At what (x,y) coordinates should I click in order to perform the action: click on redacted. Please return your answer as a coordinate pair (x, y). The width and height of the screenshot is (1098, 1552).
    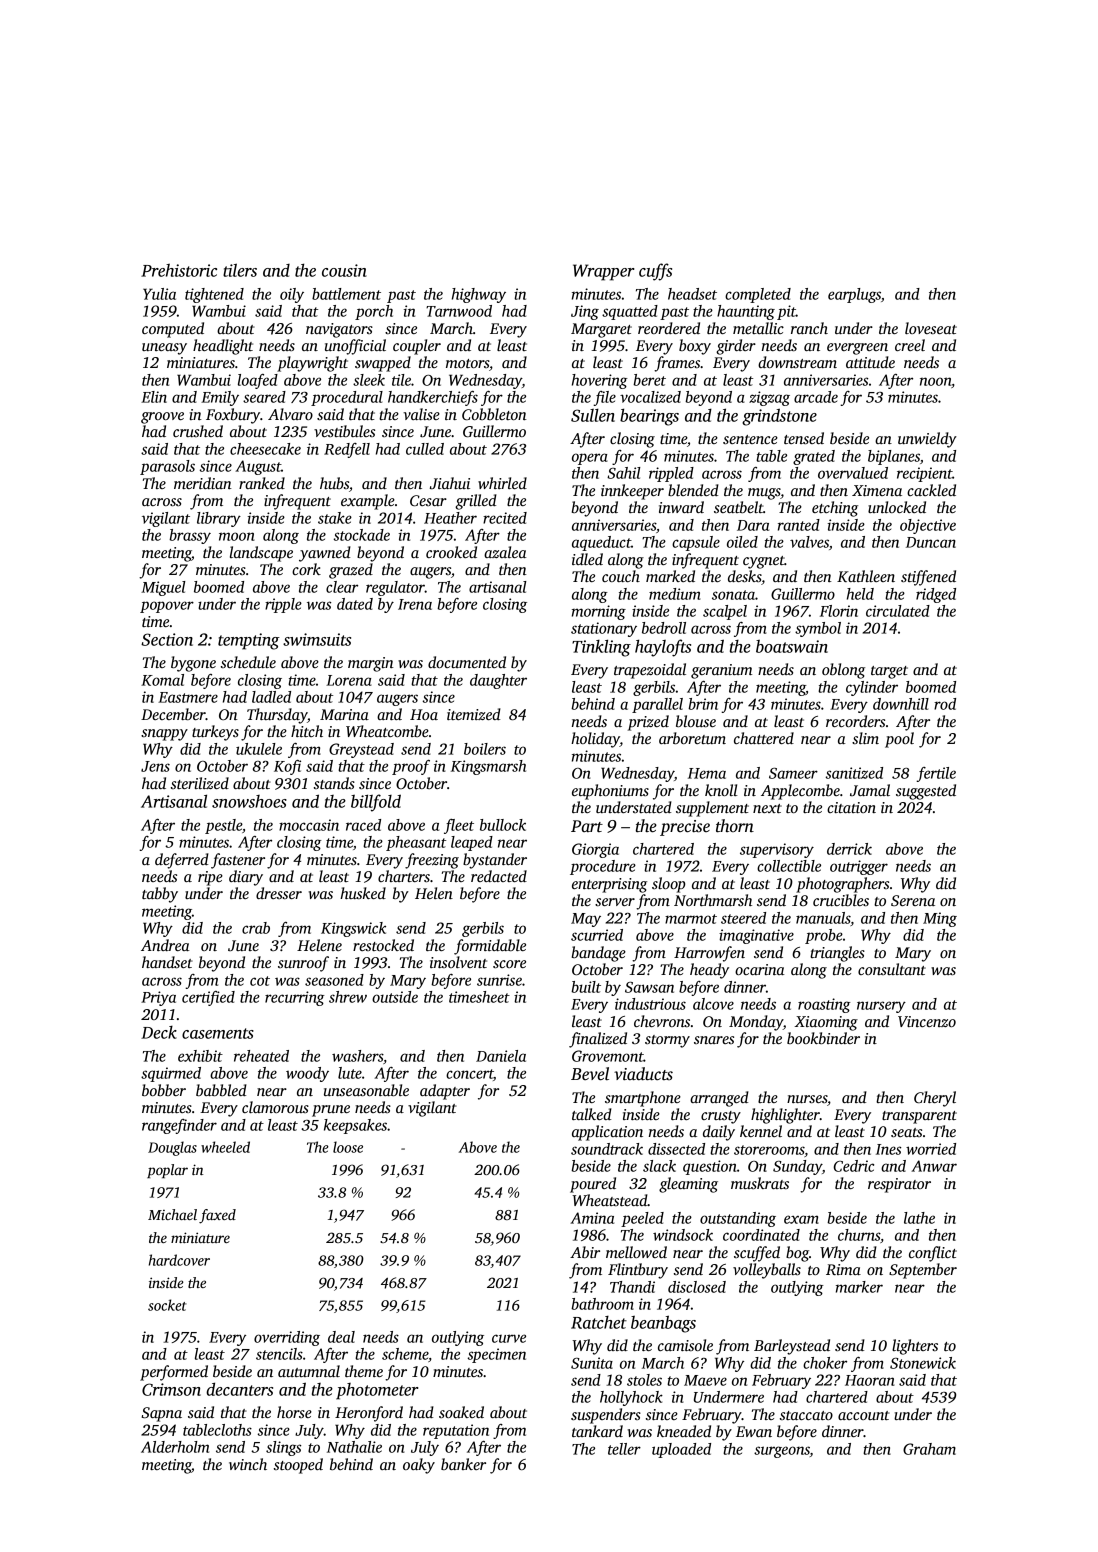
    Looking at the image, I should click on (499, 876).
